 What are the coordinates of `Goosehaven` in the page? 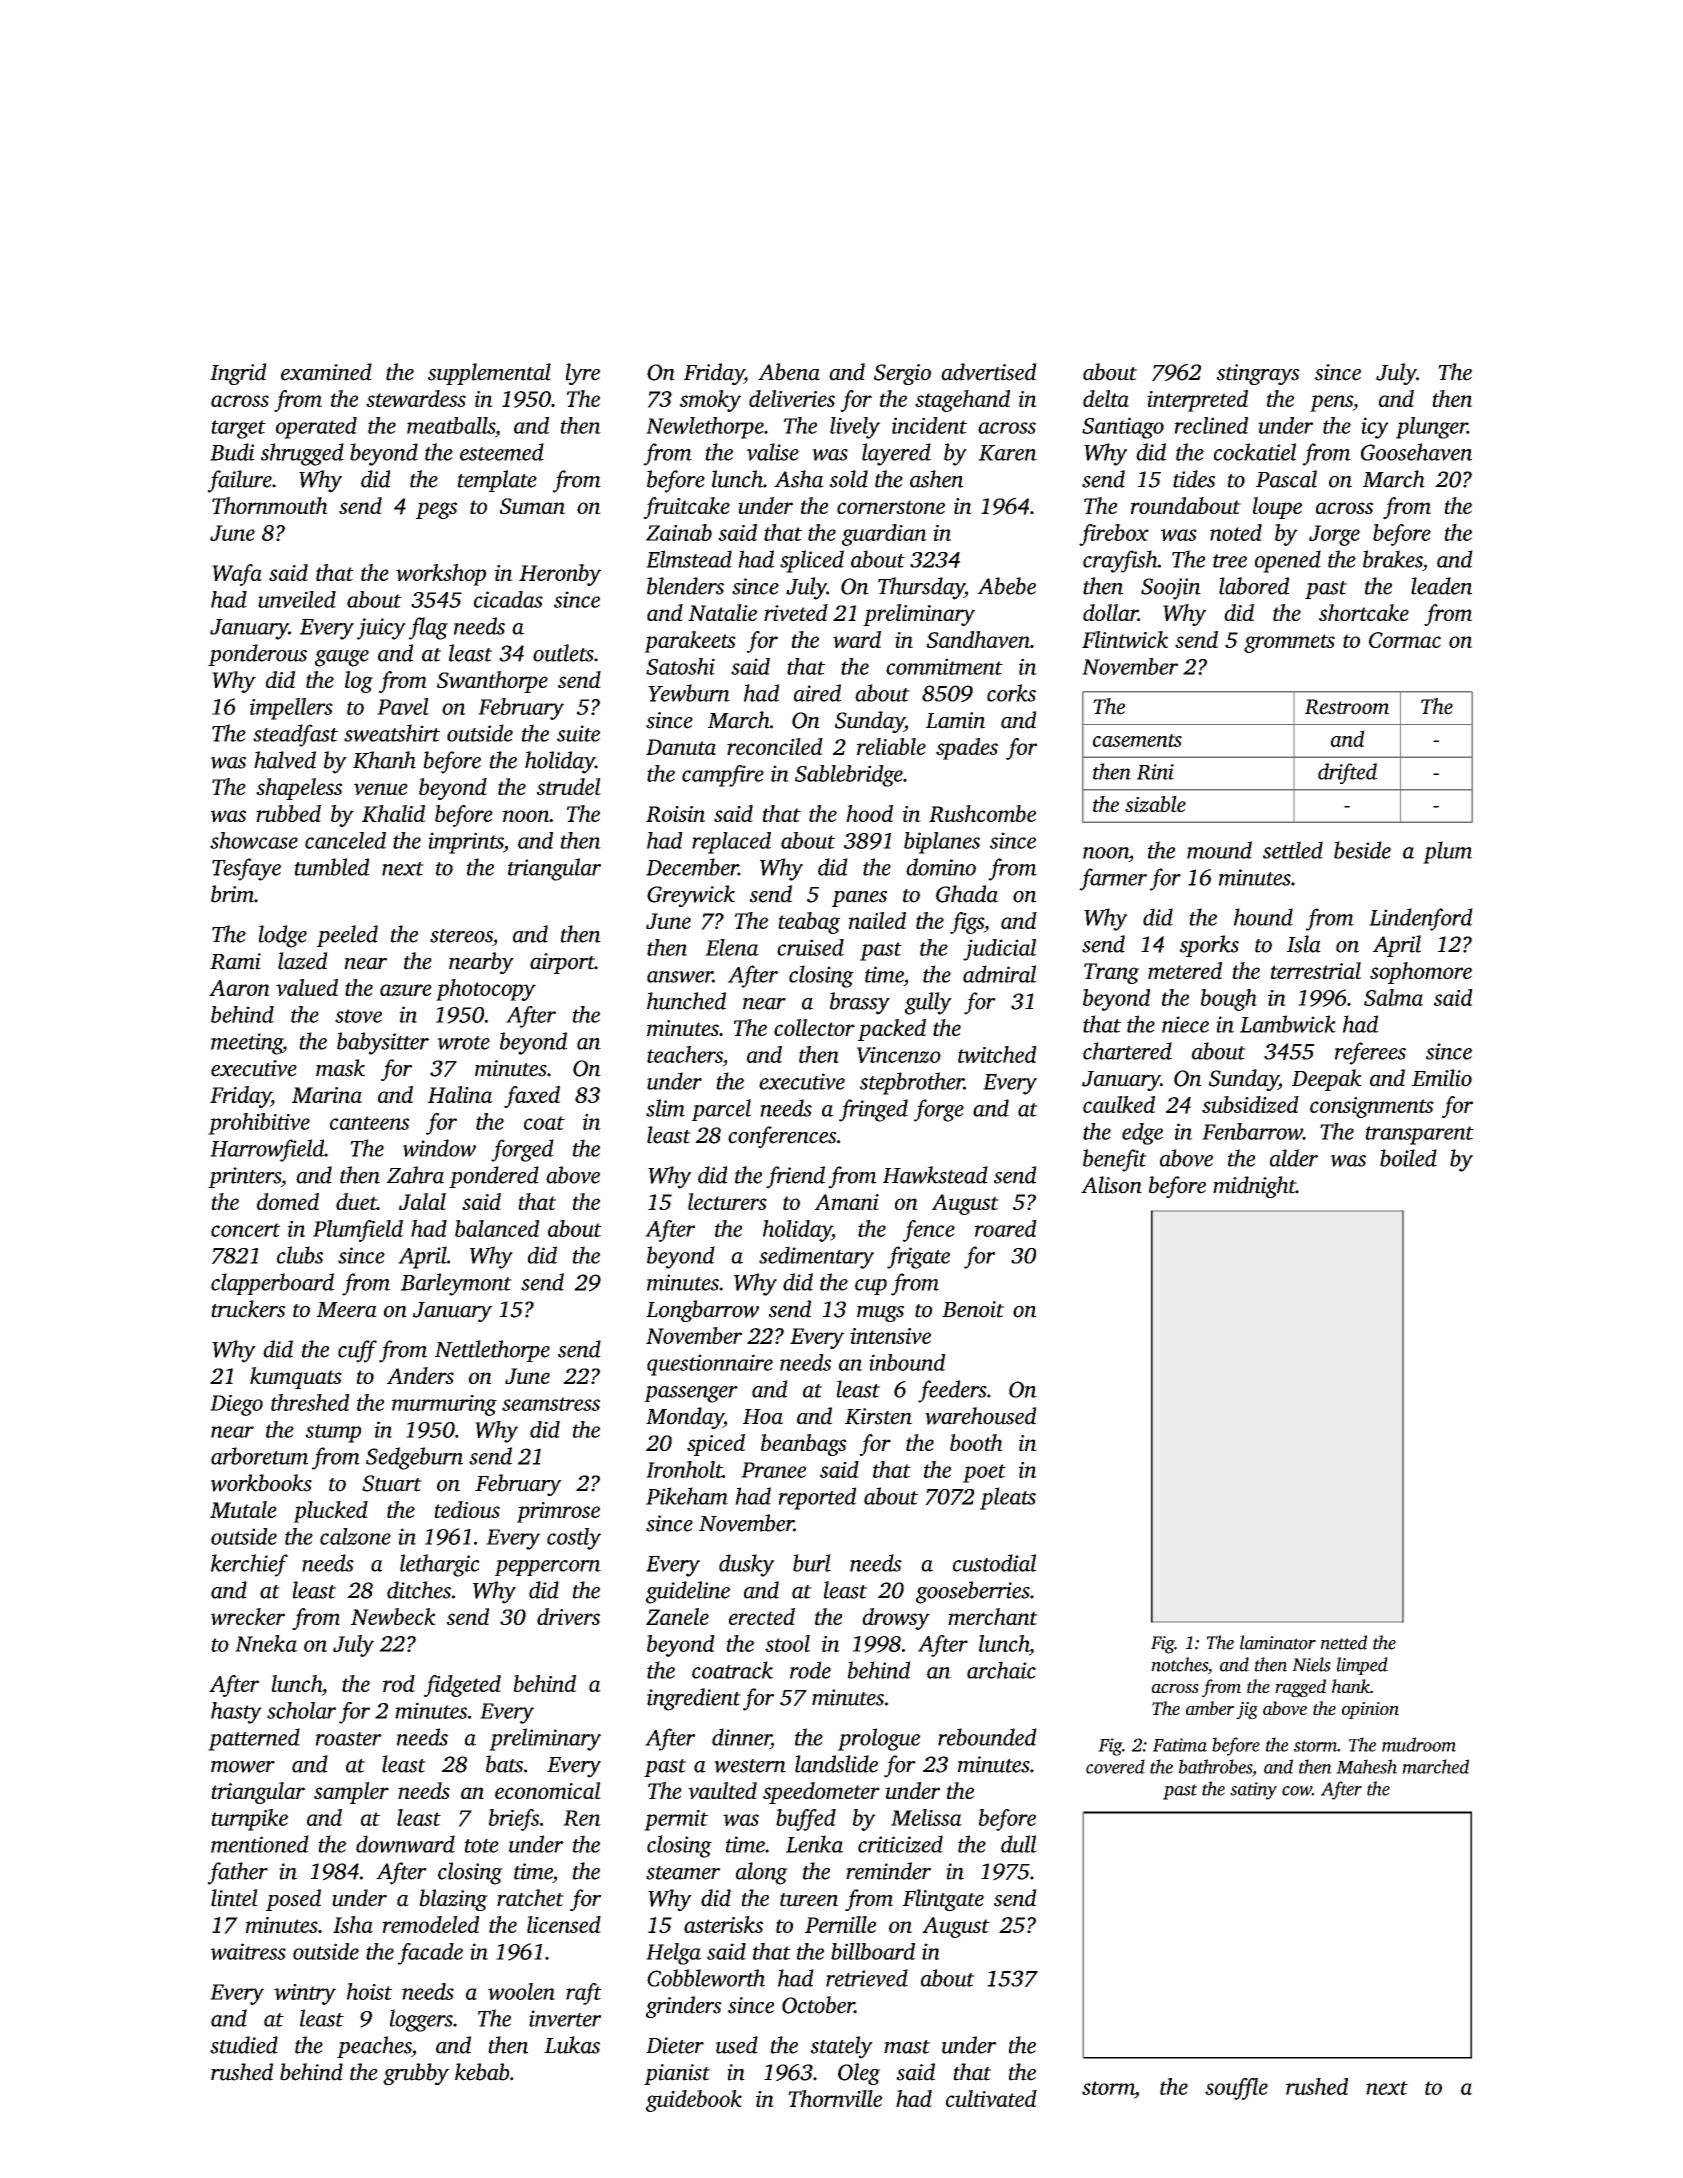 It's located at (1416, 452).
